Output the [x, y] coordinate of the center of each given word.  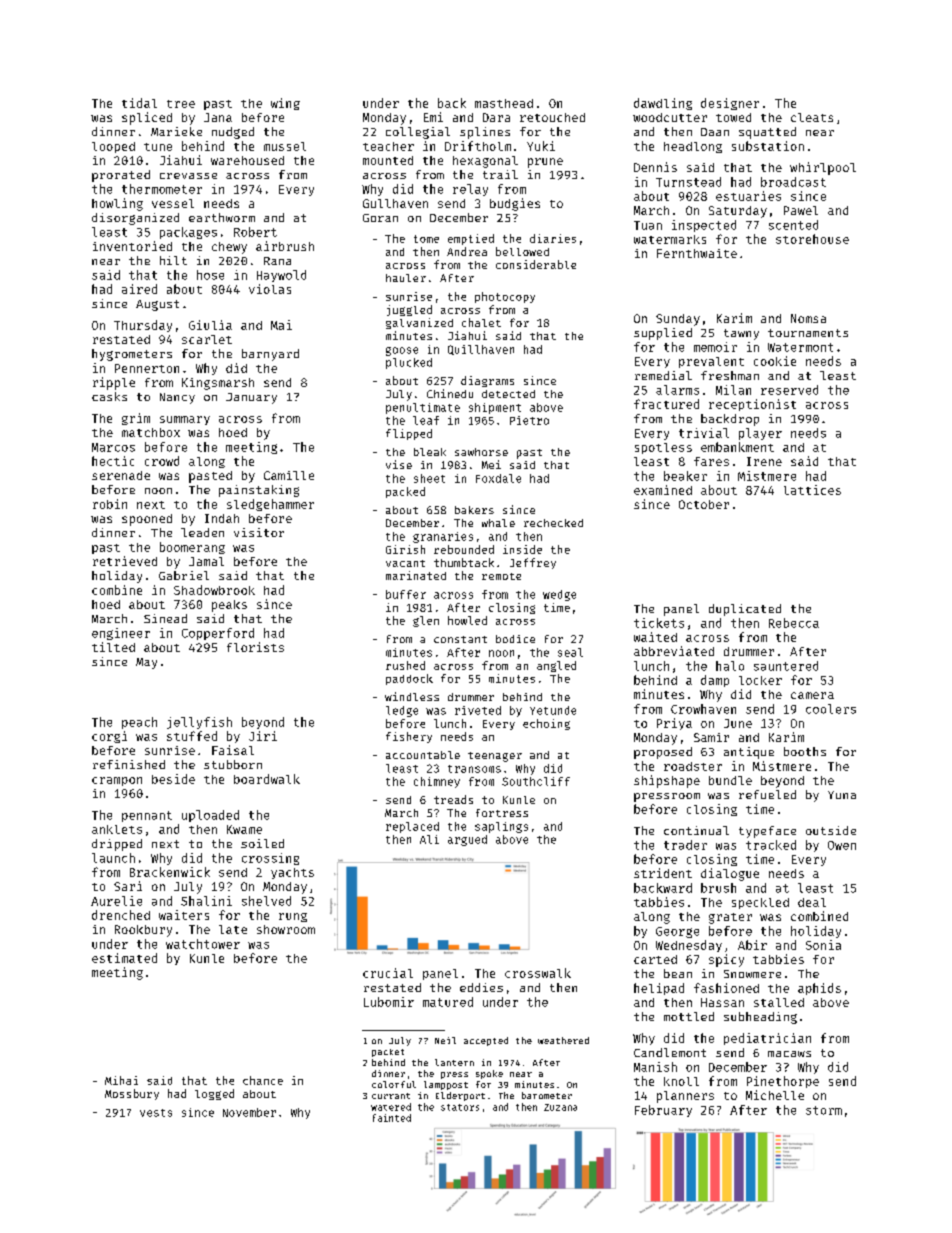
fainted [392, 1118]
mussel [285, 146]
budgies [515, 204]
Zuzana [560, 1107]
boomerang [192, 548]
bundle [730, 780]
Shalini [206, 901]
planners [685, 1097]
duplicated [745, 610]
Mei [491, 464]
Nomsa [808, 318]
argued [467, 840]
